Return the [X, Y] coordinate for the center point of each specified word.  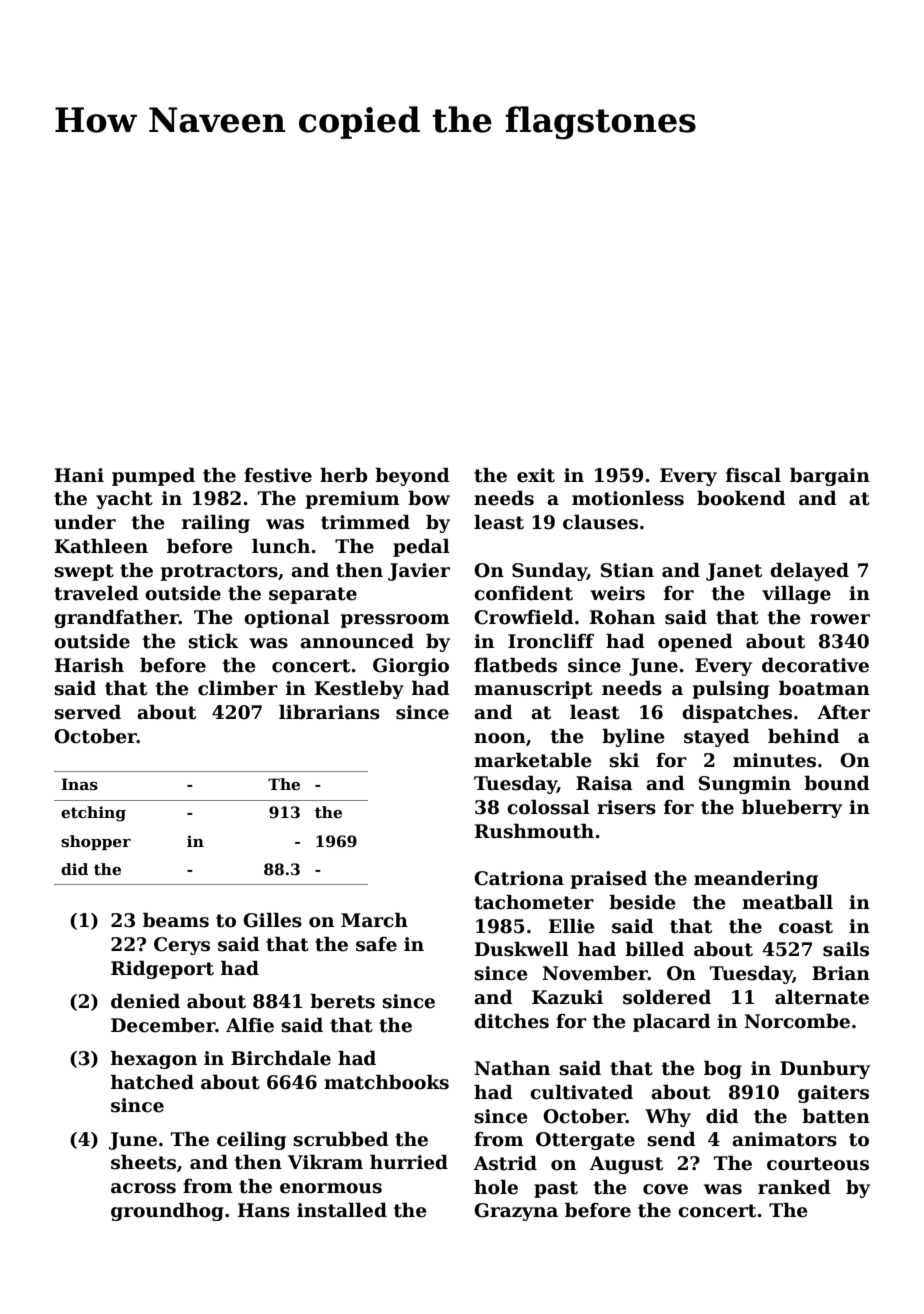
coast [806, 927]
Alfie [250, 1025]
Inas [79, 784]
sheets [143, 1162]
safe [376, 944]
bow [429, 498]
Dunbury [825, 1070]
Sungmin [745, 785]
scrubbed [341, 1139]
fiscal [753, 475]
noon [500, 738]
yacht [124, 500]
